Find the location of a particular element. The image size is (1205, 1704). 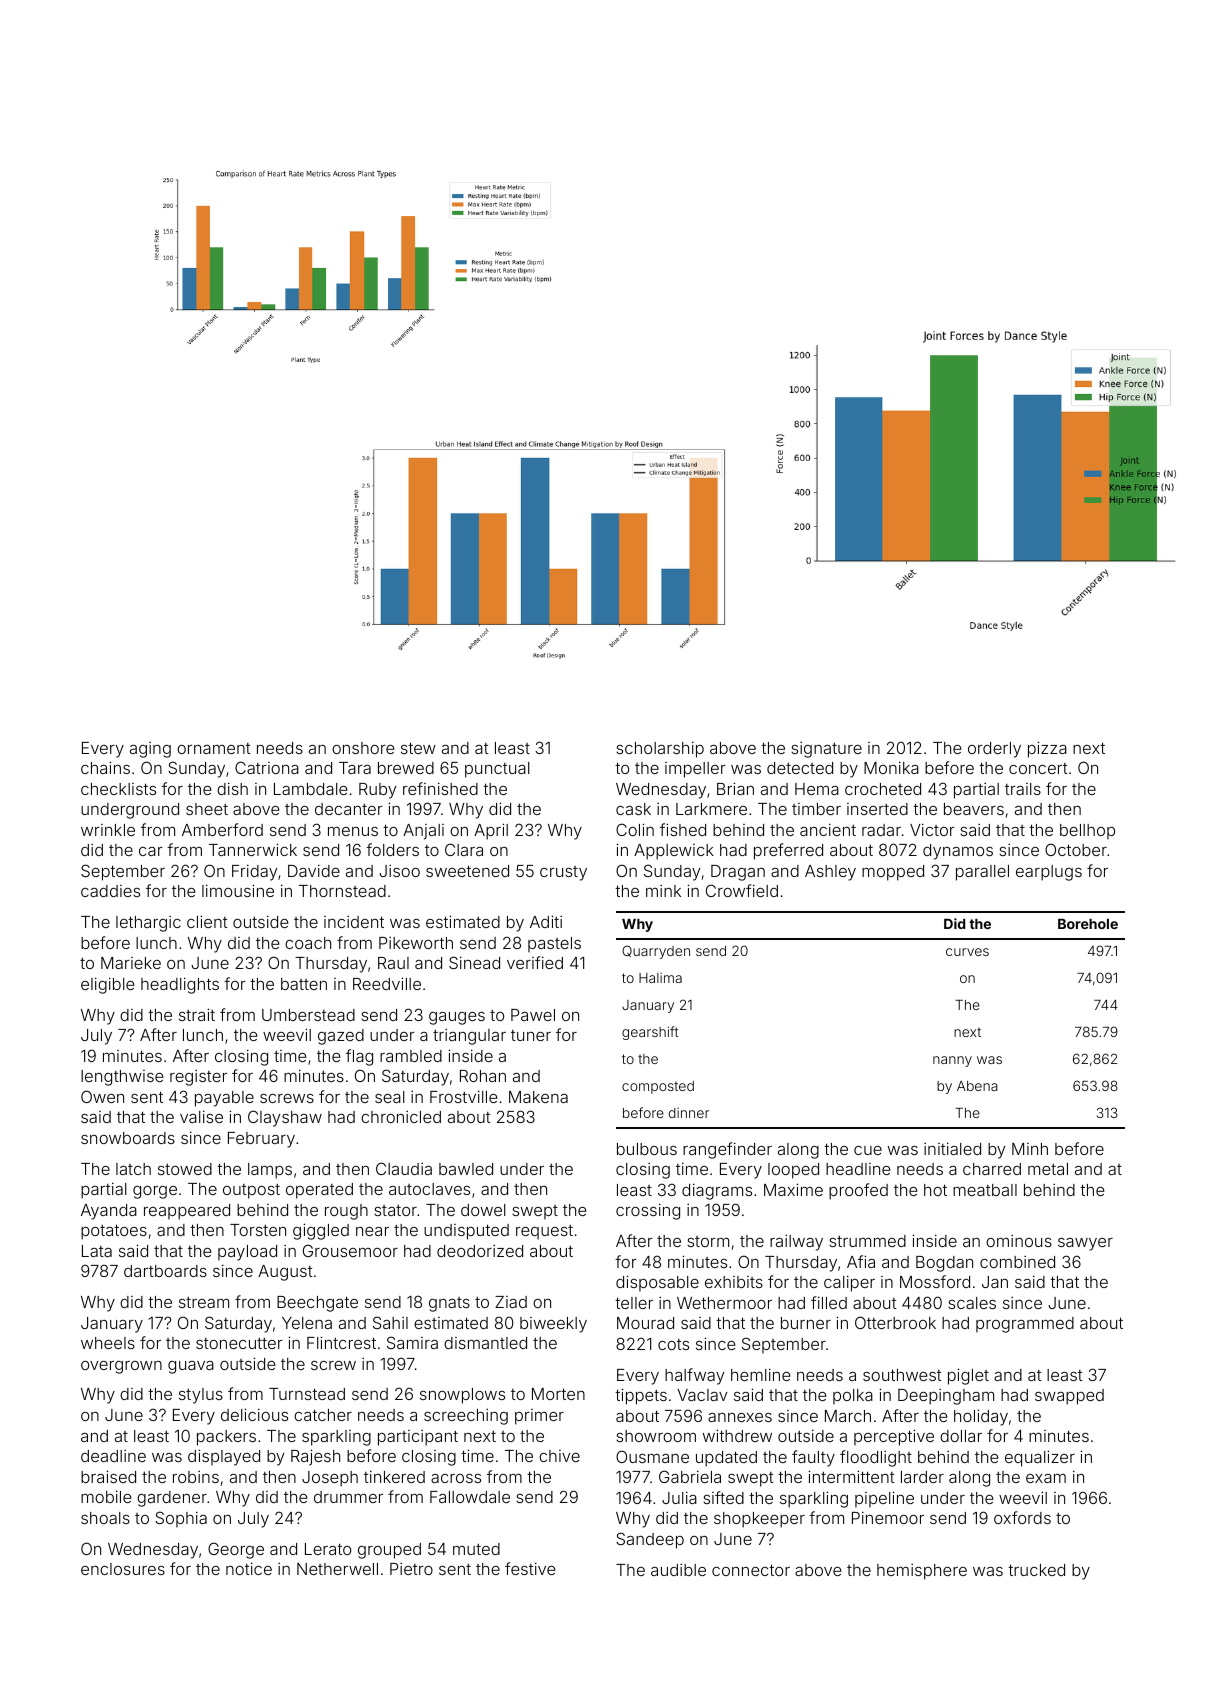

wrinkle is located at coordinates (108, 830).
